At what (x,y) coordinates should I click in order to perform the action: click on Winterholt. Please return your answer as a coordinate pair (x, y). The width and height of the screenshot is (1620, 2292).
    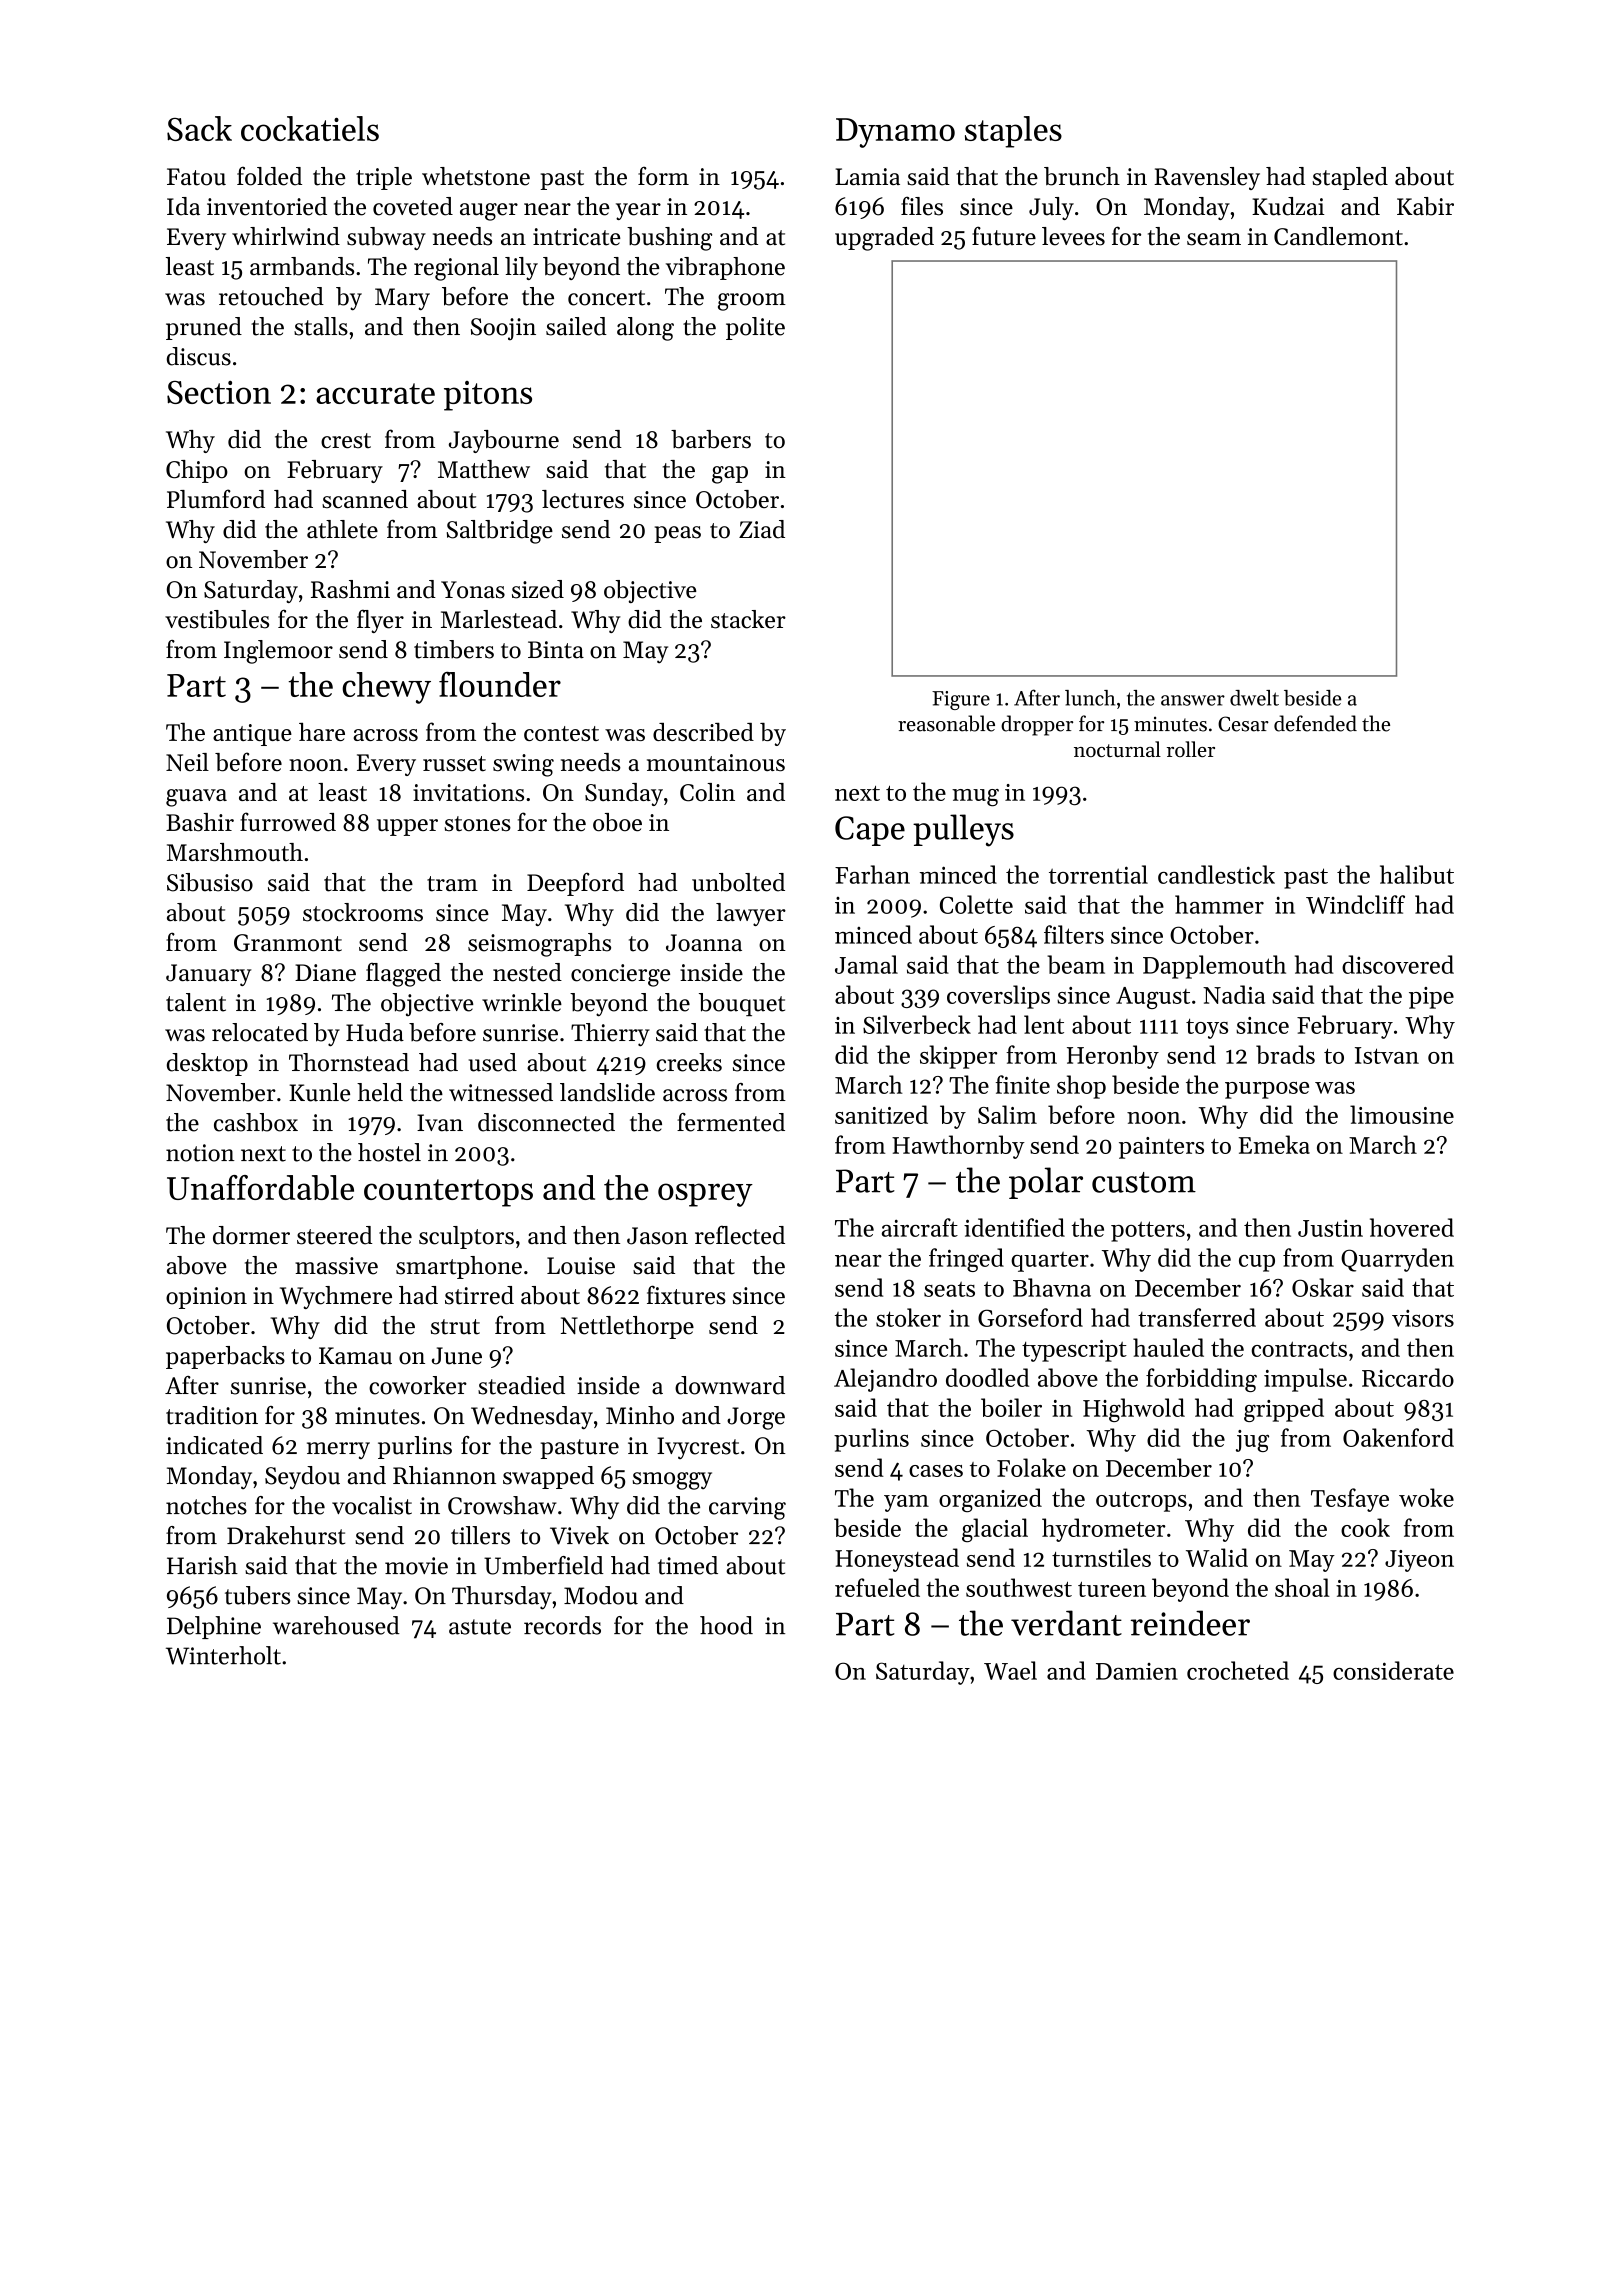
    Looking at the image, I should click on (223, 1655).
